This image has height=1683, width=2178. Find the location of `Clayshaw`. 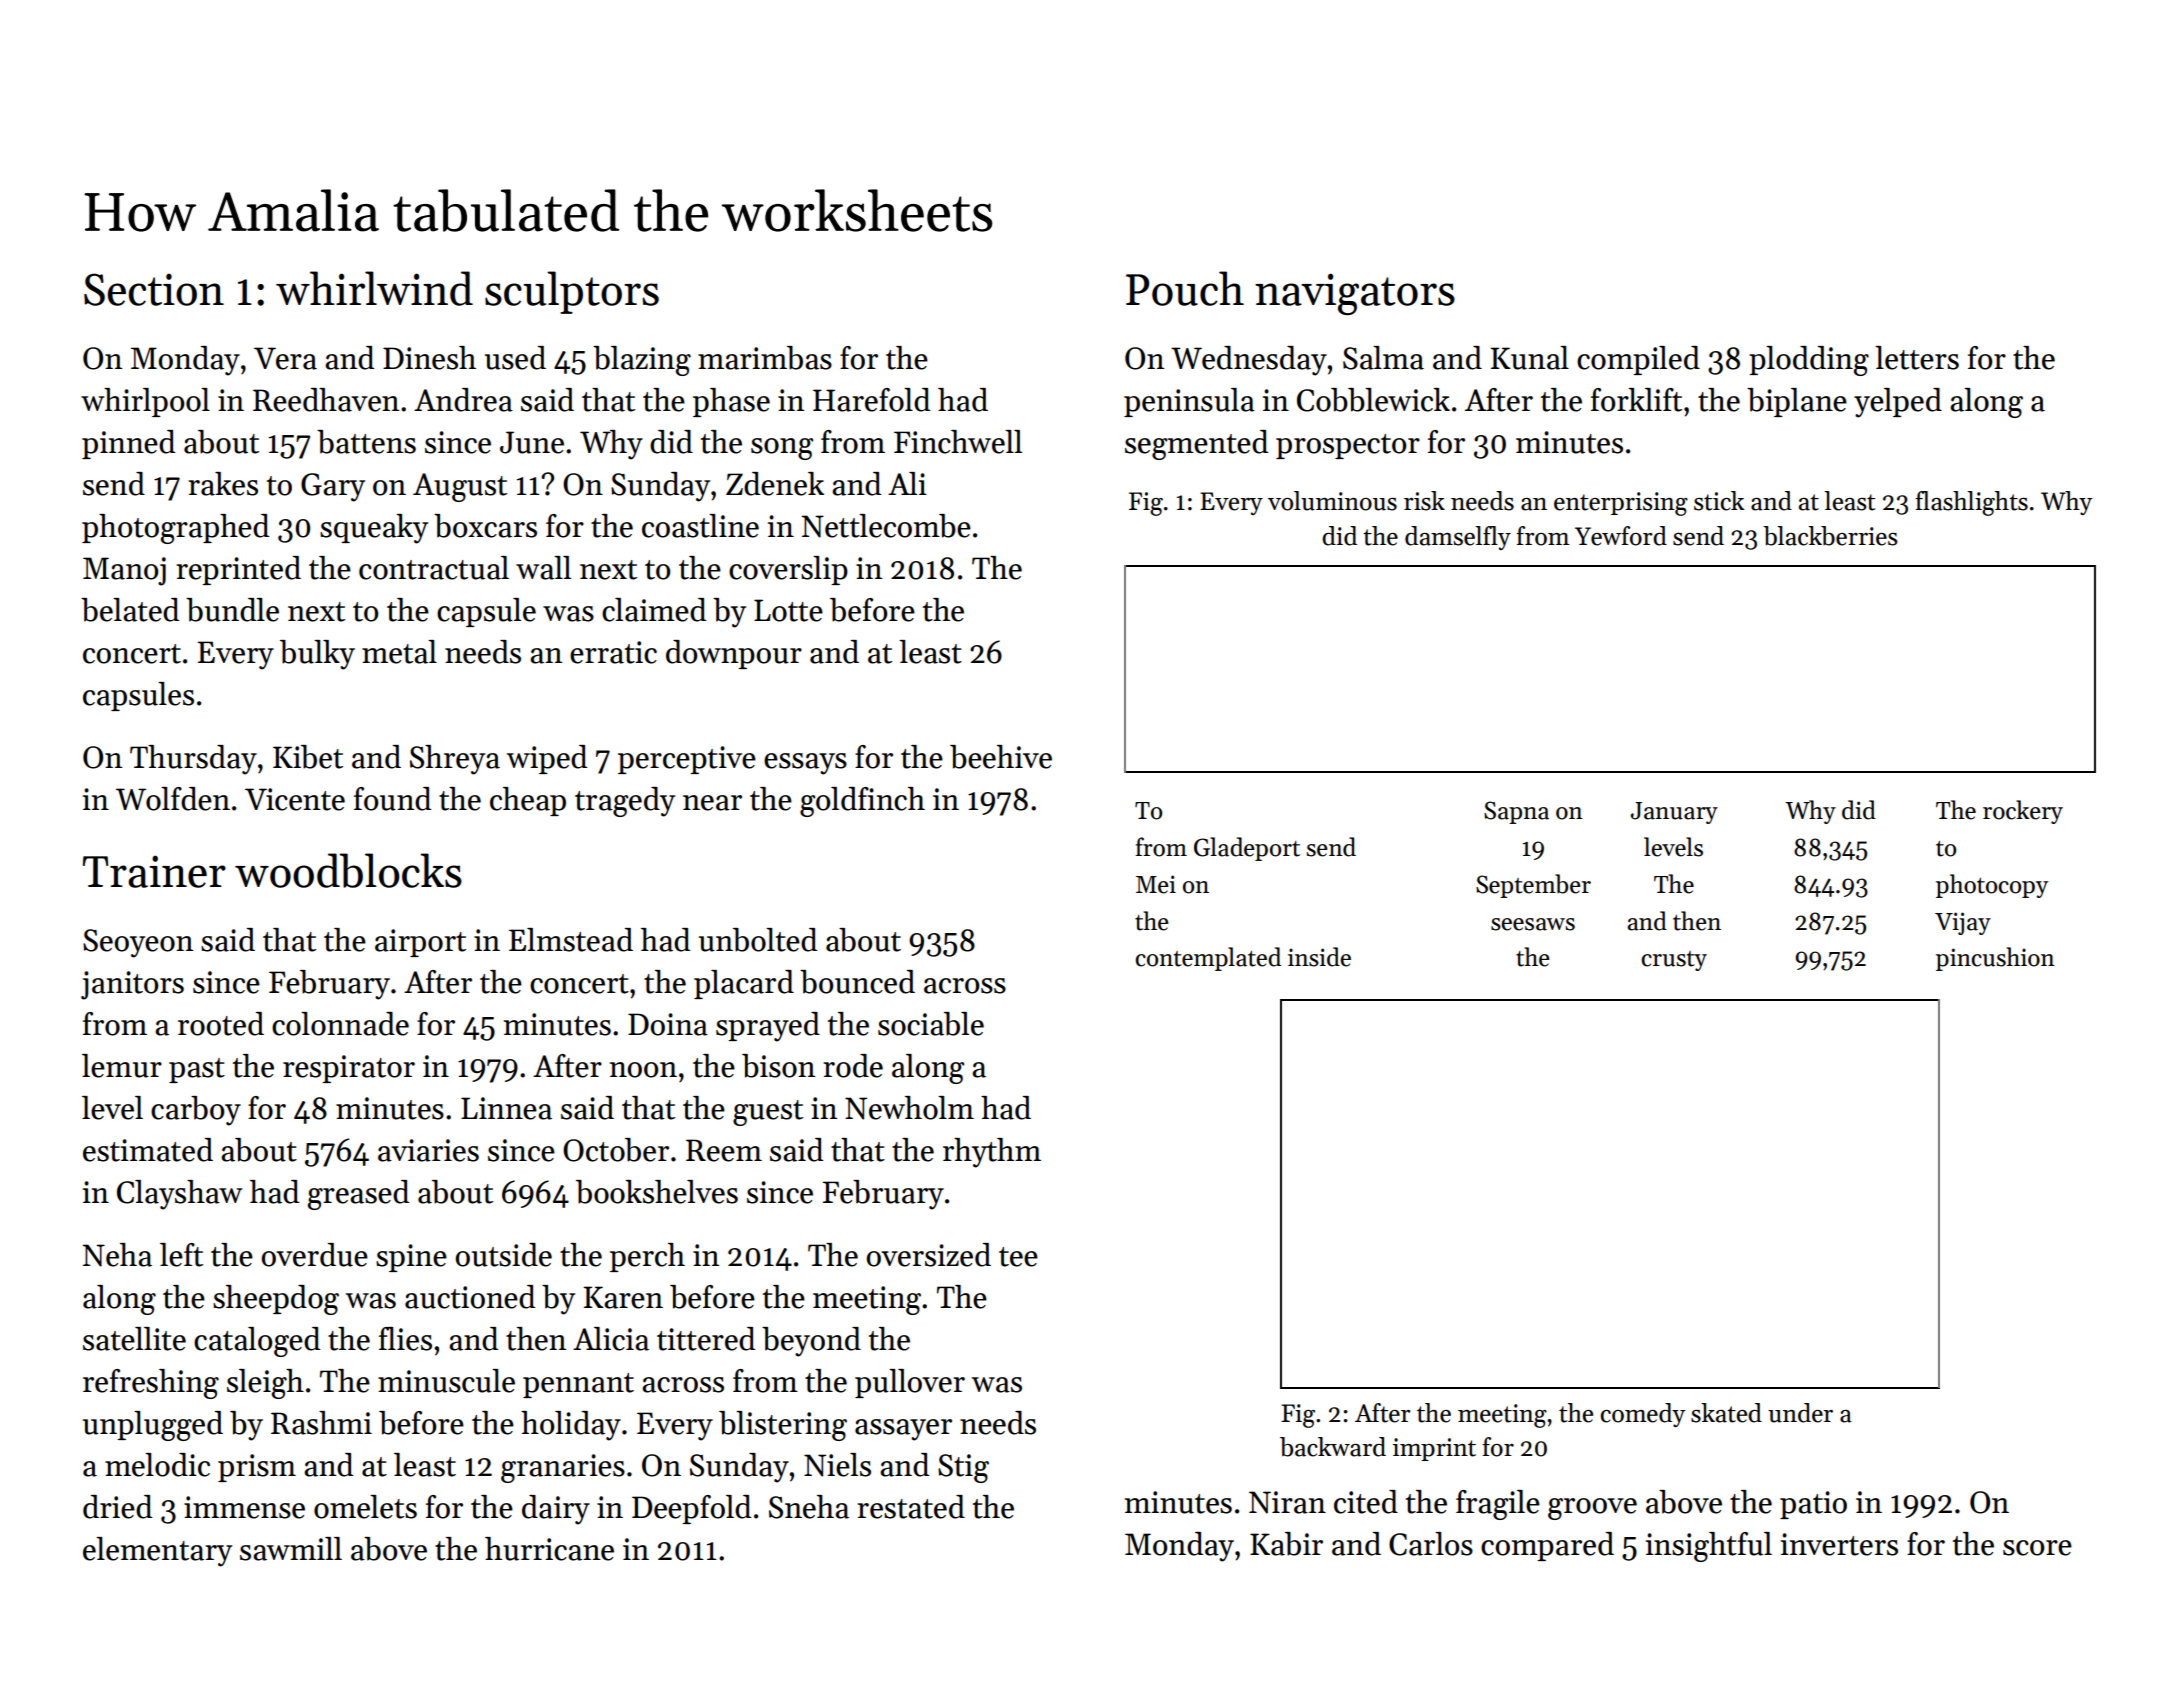

Clayshaw is located at coordinates (179, 1195).
